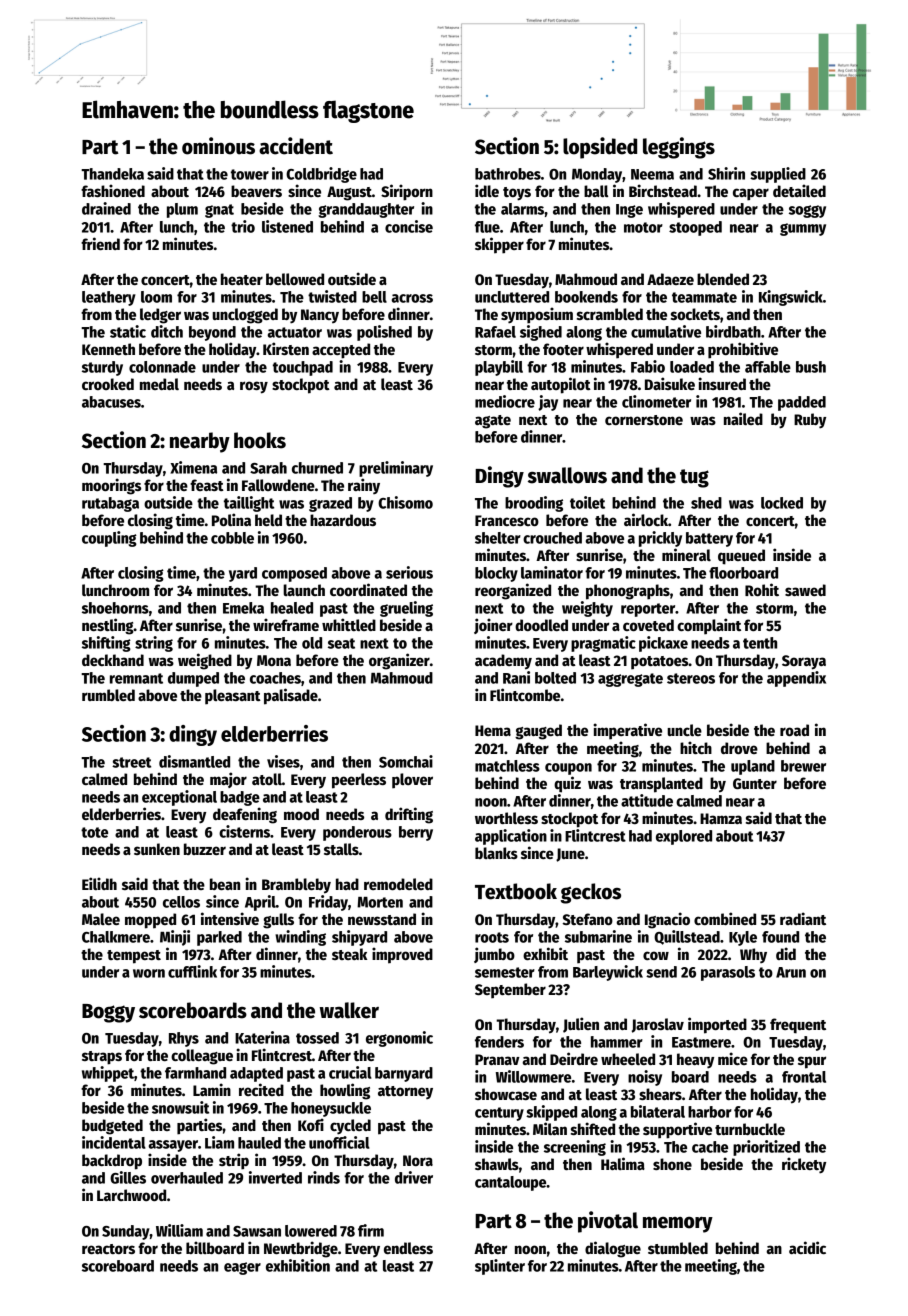  What do you see at coordinates (791, 298) in the screenshot?
I see `Kingswick` at bounding box center [791, 298].
